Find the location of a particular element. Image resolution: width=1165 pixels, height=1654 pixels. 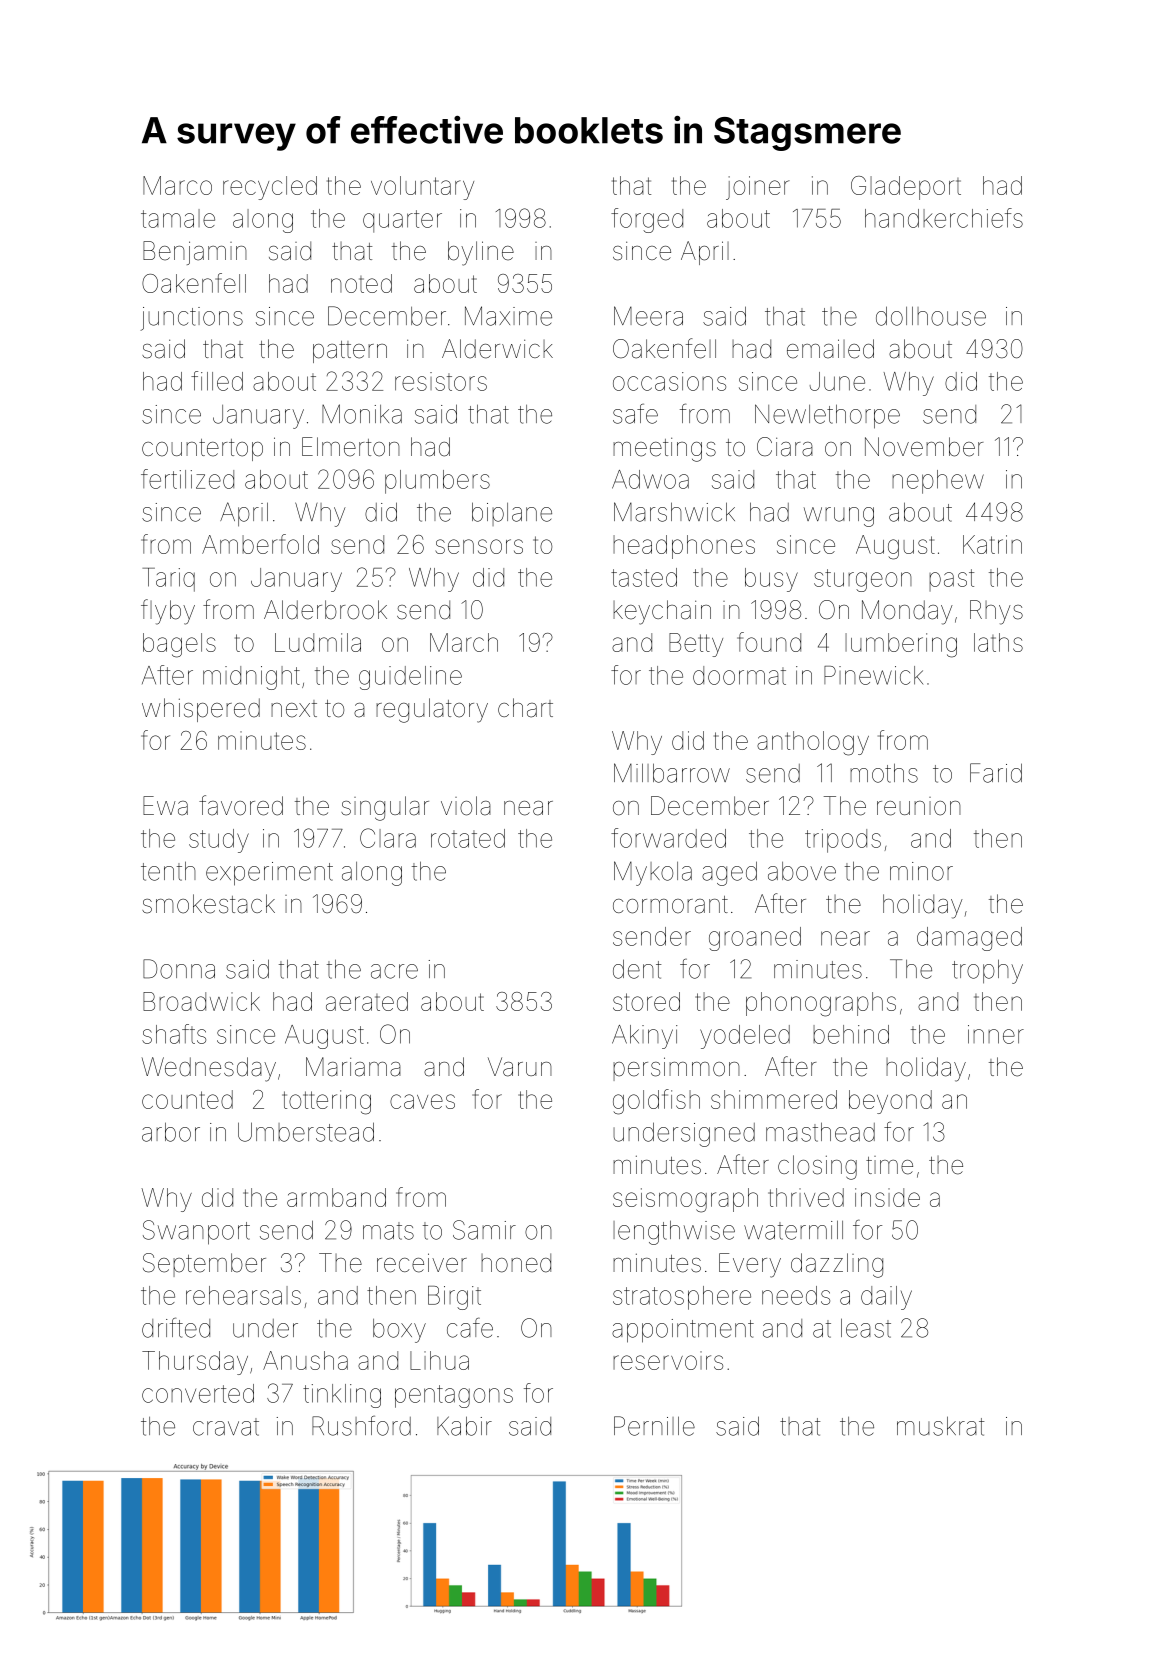

tottering is located at coordinates (326, 1102).
